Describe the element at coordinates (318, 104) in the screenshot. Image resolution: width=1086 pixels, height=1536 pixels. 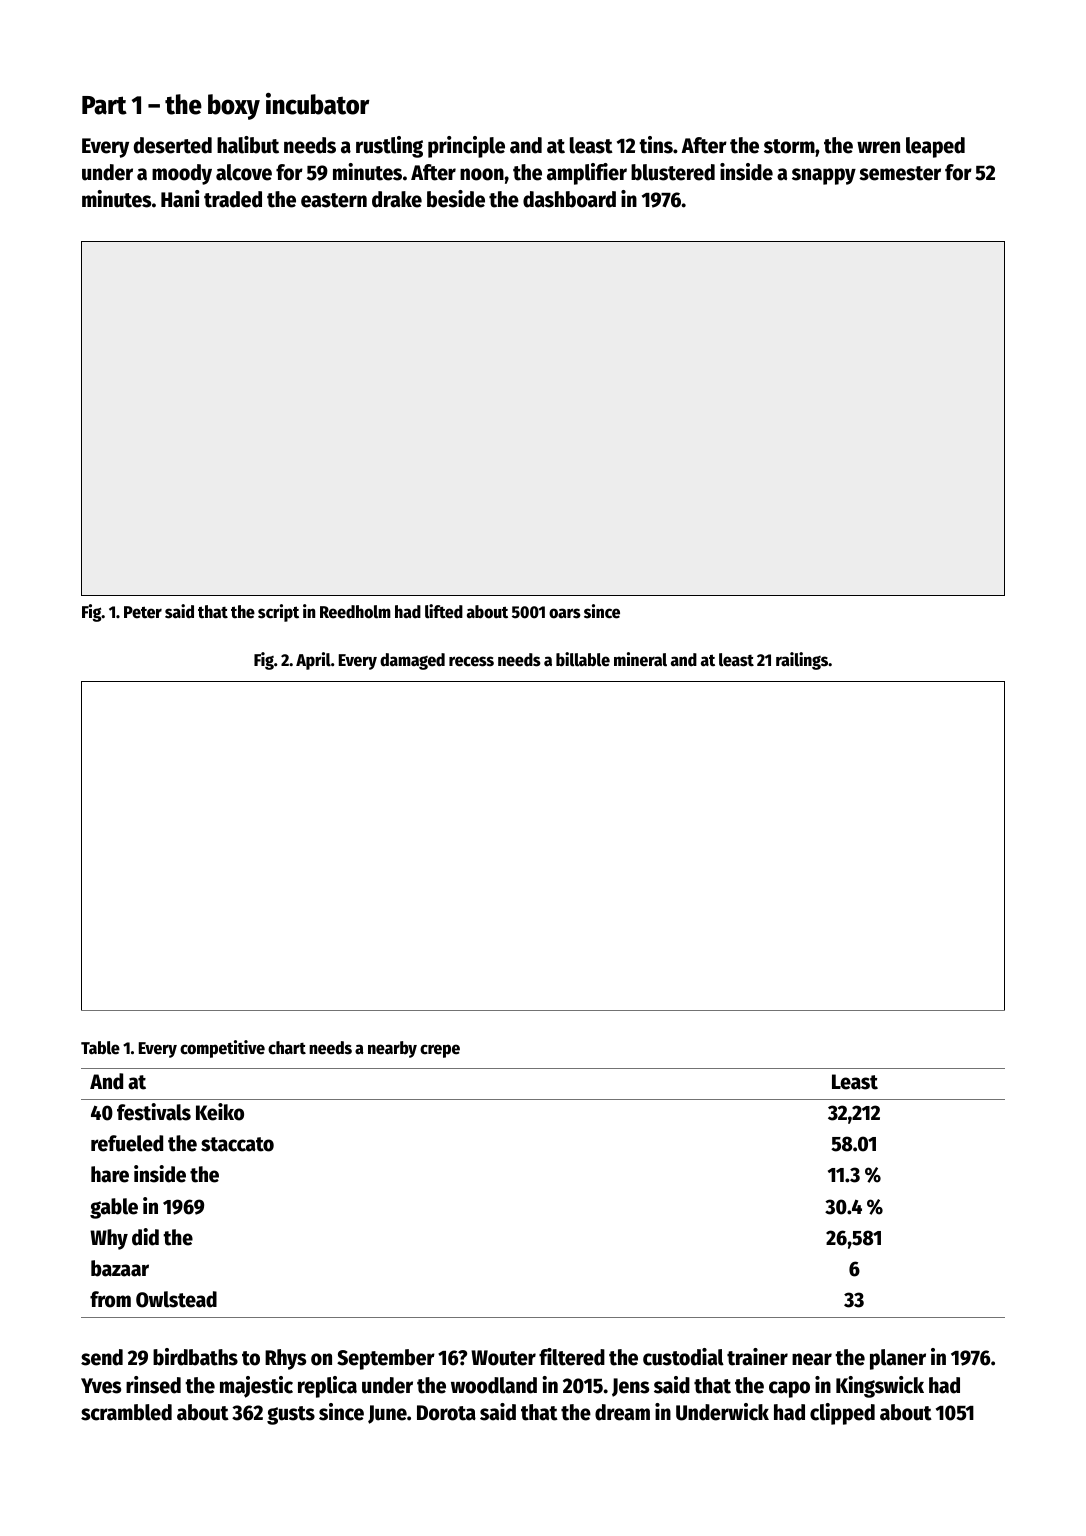
I see `incubator` at that location.
